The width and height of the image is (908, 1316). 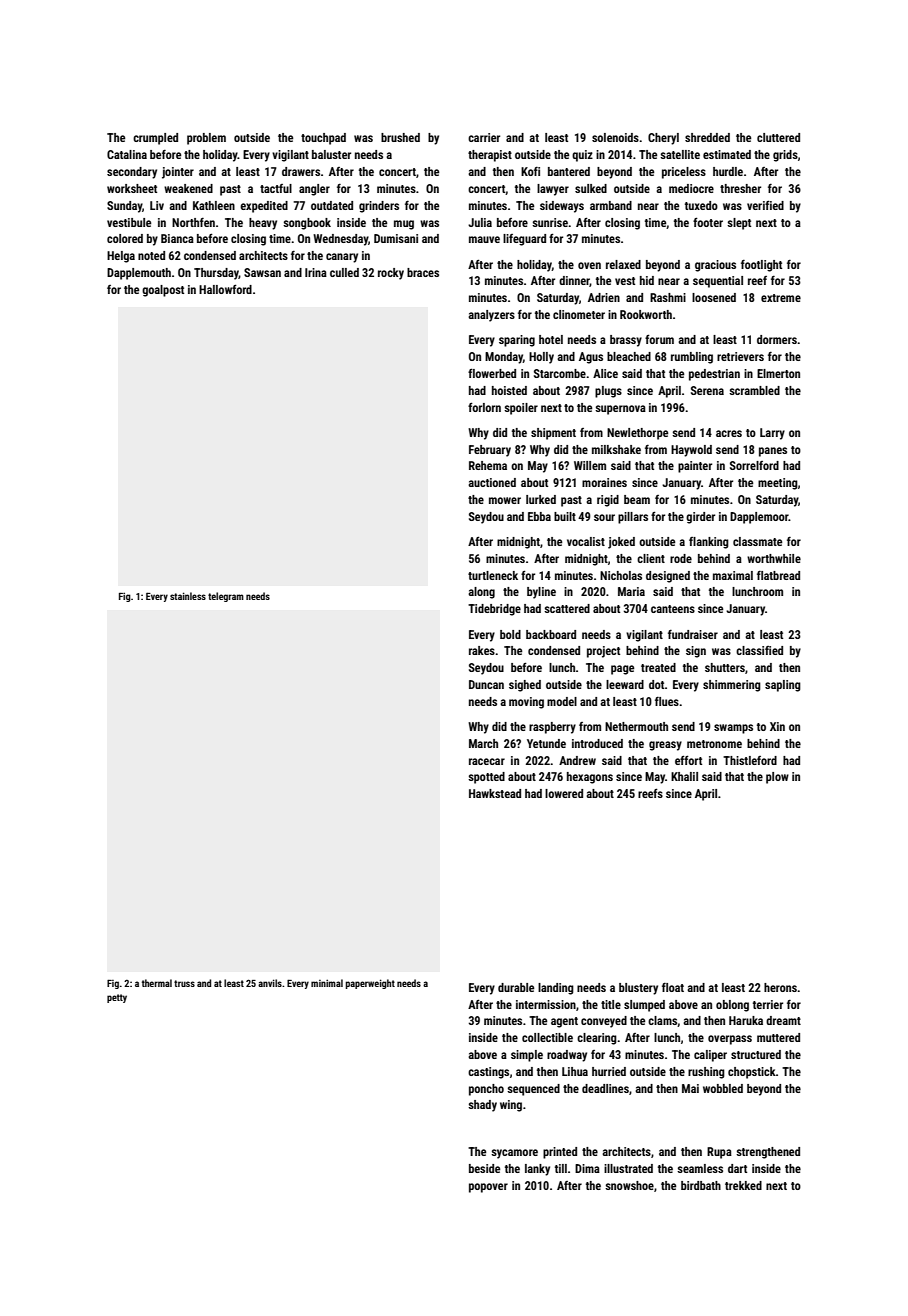 I want to click on petty, so click(x=117, y=998).
